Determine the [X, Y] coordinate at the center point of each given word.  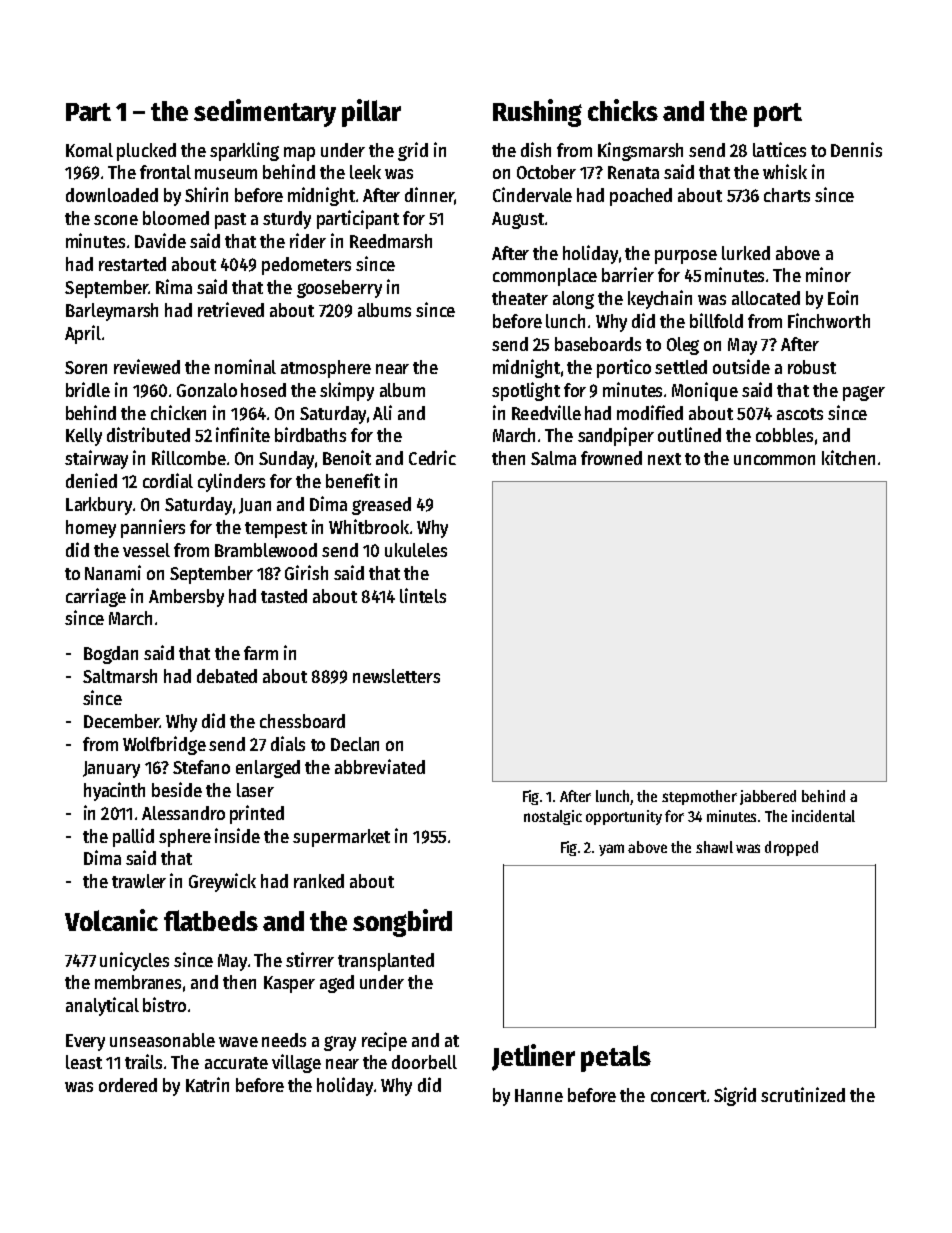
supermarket [341, 838]
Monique [705, 391]
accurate [236, 1063]
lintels [423, 595]
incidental [823, 816]
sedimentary [265, 113]
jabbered [768, 797]
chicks [623, 110]
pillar [371, 113]
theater [520, 298]
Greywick [222, 882]
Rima [174, 286]
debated [227, 676]
